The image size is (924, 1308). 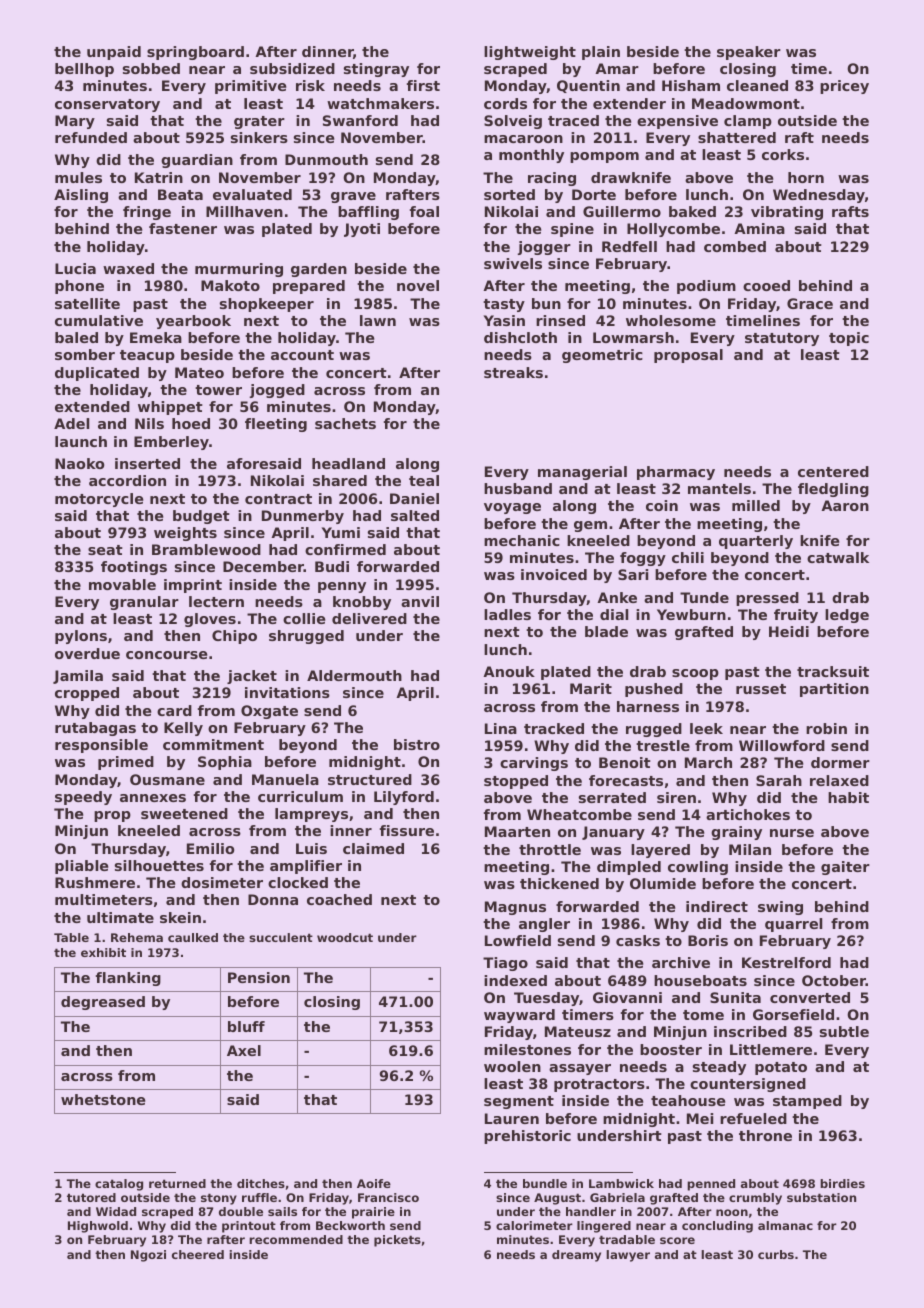 What do you see at coordinates (708, 940) in the screenshot?
I see `Boris` at bounding box center [708, 940].
